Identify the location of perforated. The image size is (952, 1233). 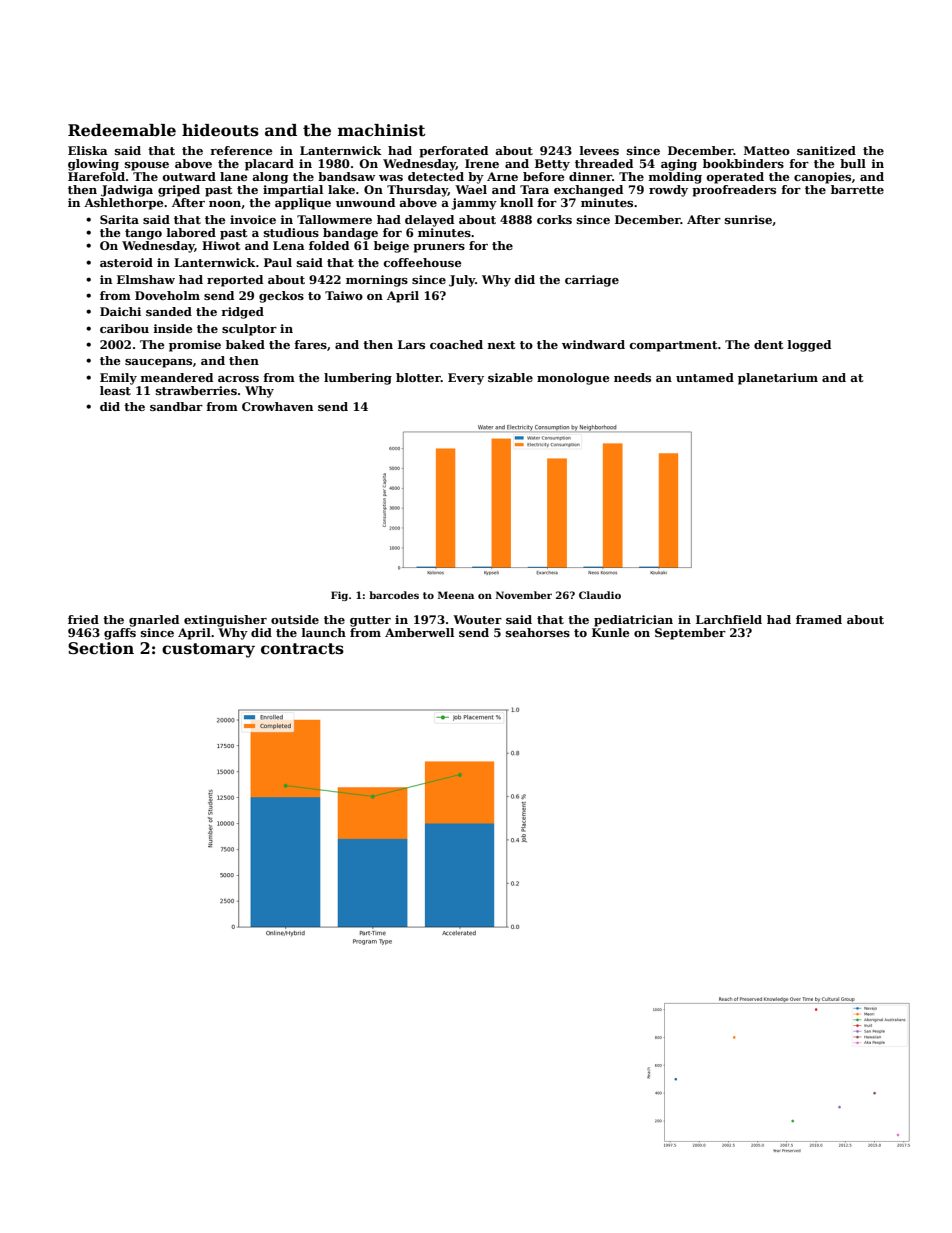
(453, 152).
